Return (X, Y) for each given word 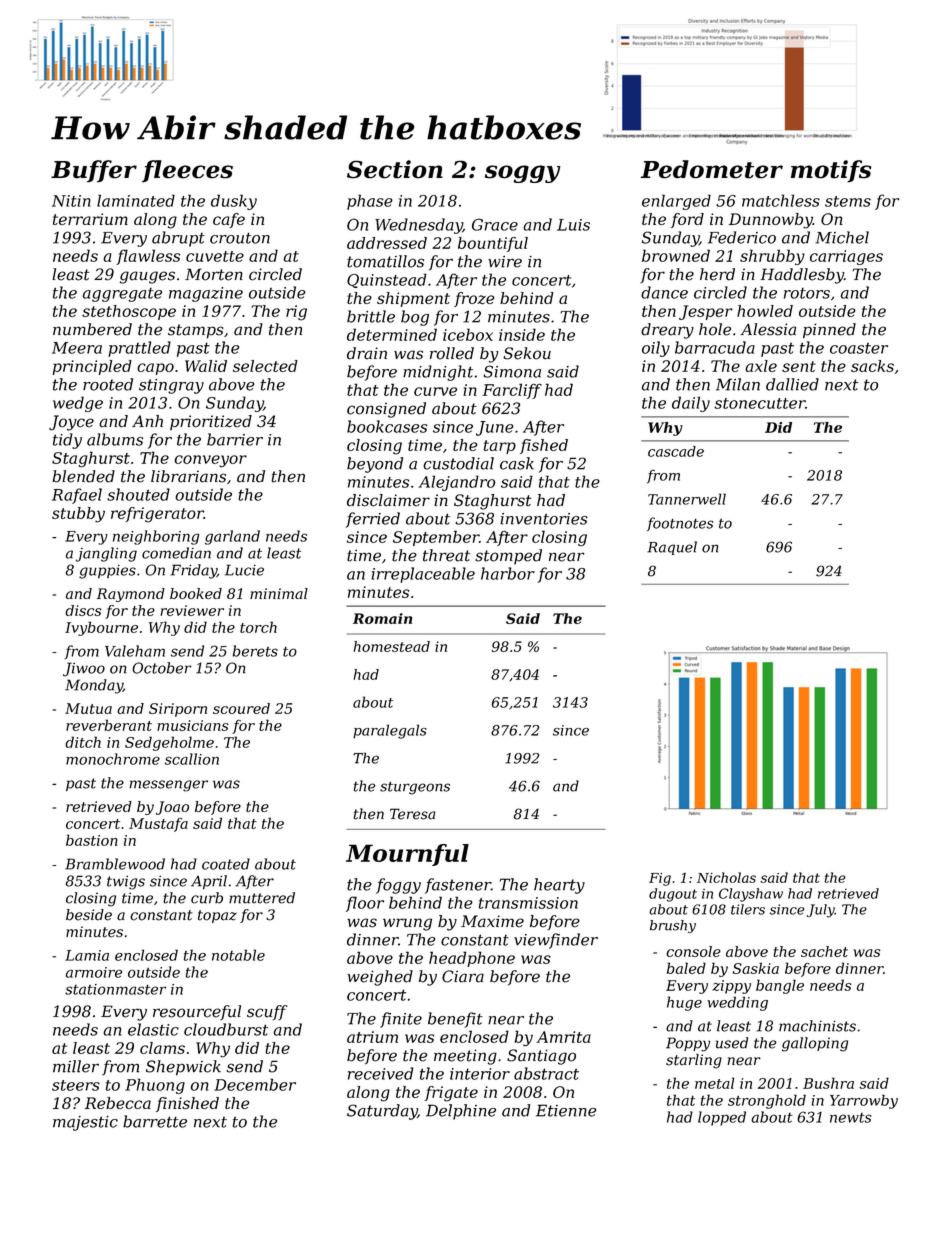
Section (395, 169)
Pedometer (712, 169)
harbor (508, 573)
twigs (126, 882)
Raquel (672, 548)
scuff (267, 1012)
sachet (824, 951)
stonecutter (759, 403)
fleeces (187, 171)
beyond (375, 465)
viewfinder (556, 941)
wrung (407, 924)
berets (255, 651)
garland (232, 537)
